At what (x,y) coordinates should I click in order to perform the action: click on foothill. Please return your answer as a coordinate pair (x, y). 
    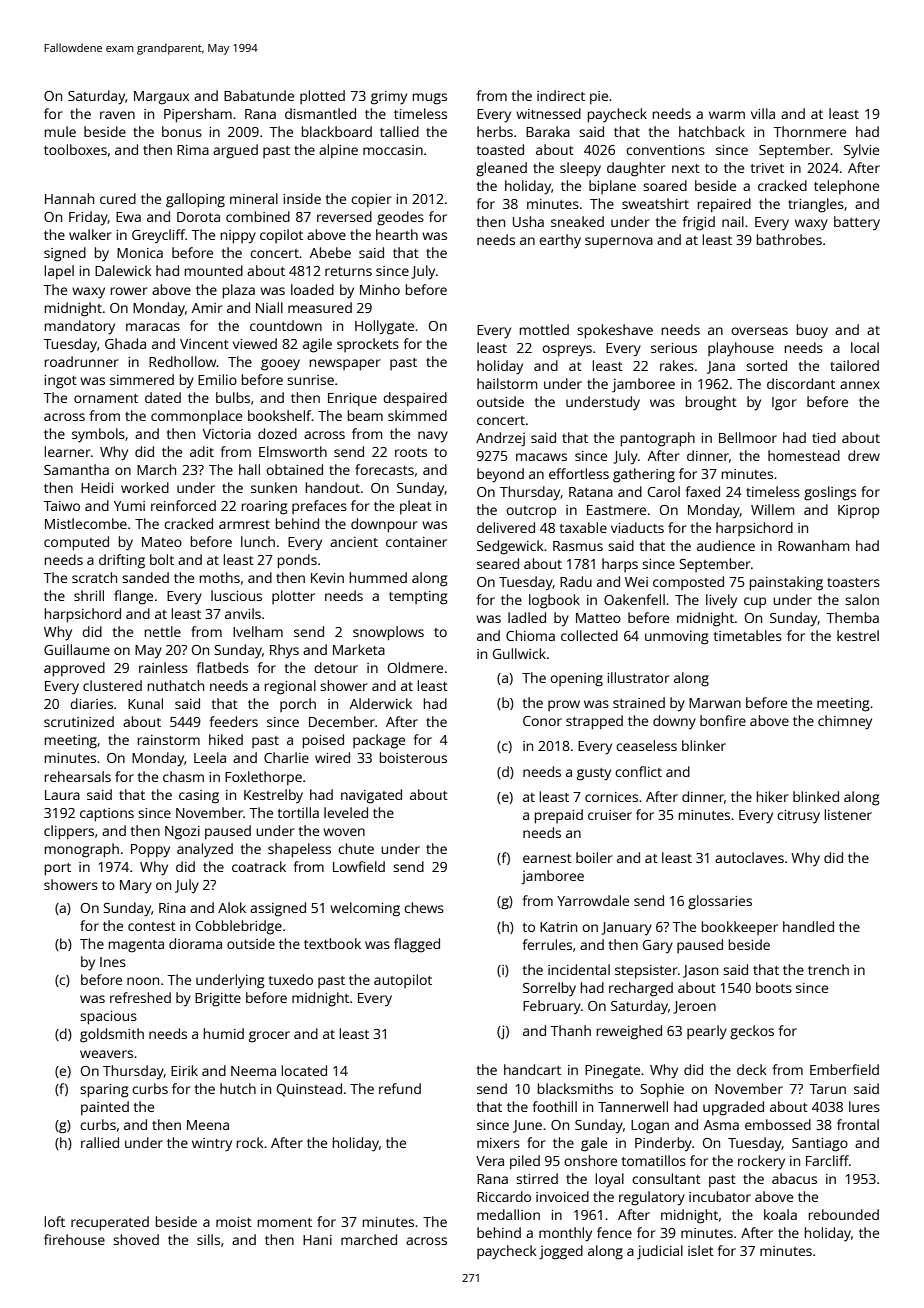
    Looking at the image, I should click on (554, 1106).
